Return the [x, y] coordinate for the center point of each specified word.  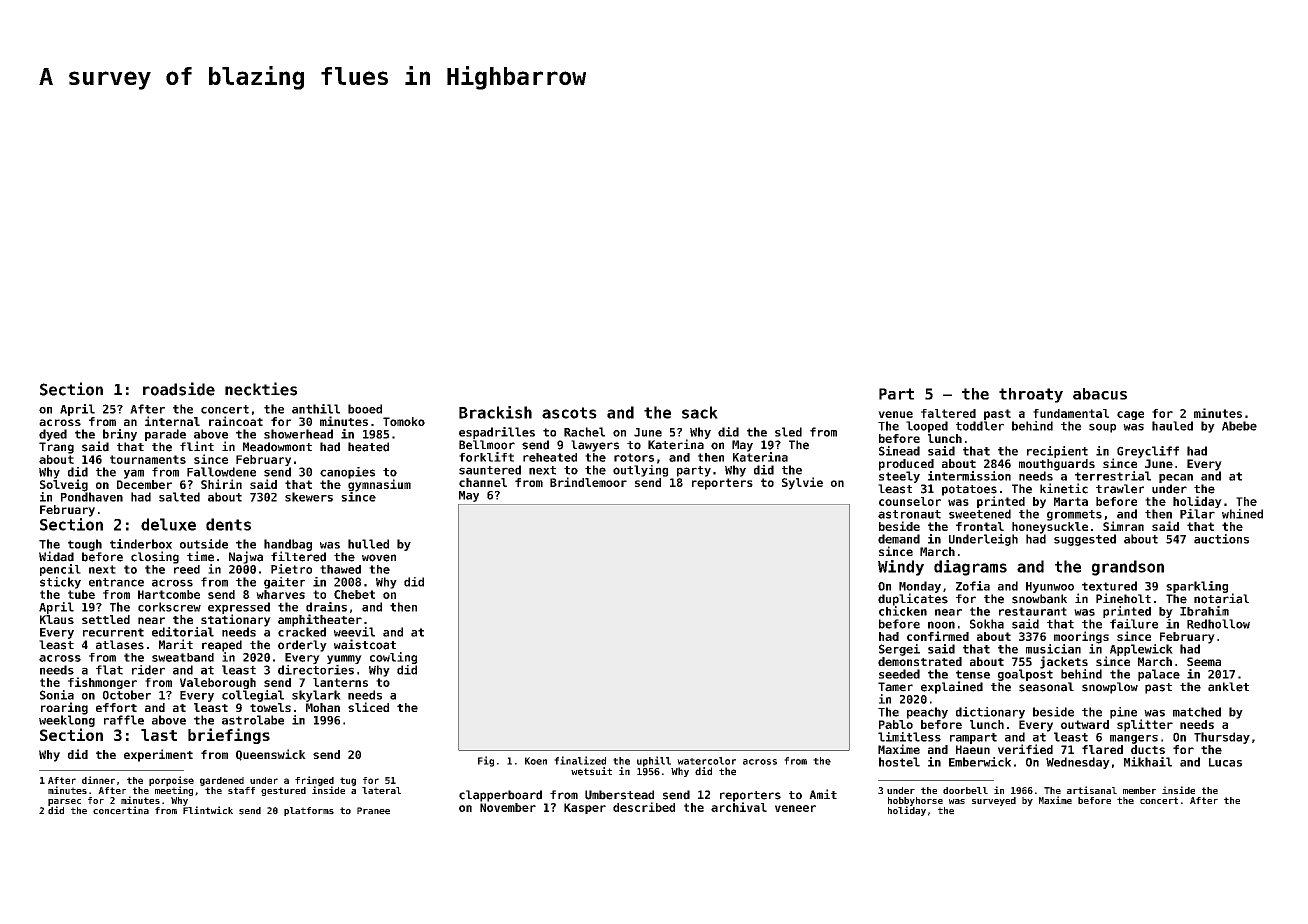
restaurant [1033, 611]
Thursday [1222, 738]
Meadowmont [277, 447]
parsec [64, 802]
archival [739, 807]
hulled [368, 544]
